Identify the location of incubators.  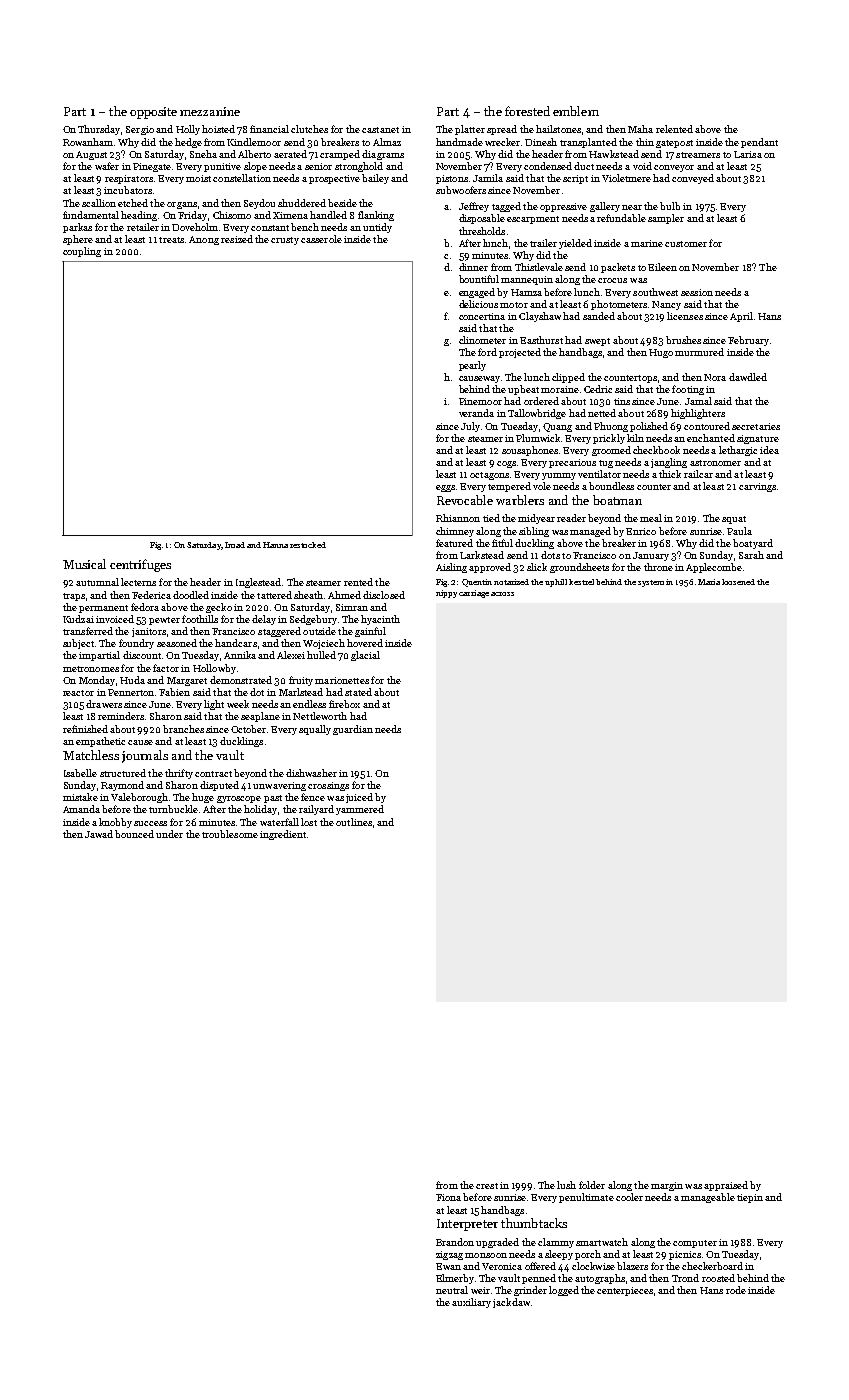
(128, 190).
